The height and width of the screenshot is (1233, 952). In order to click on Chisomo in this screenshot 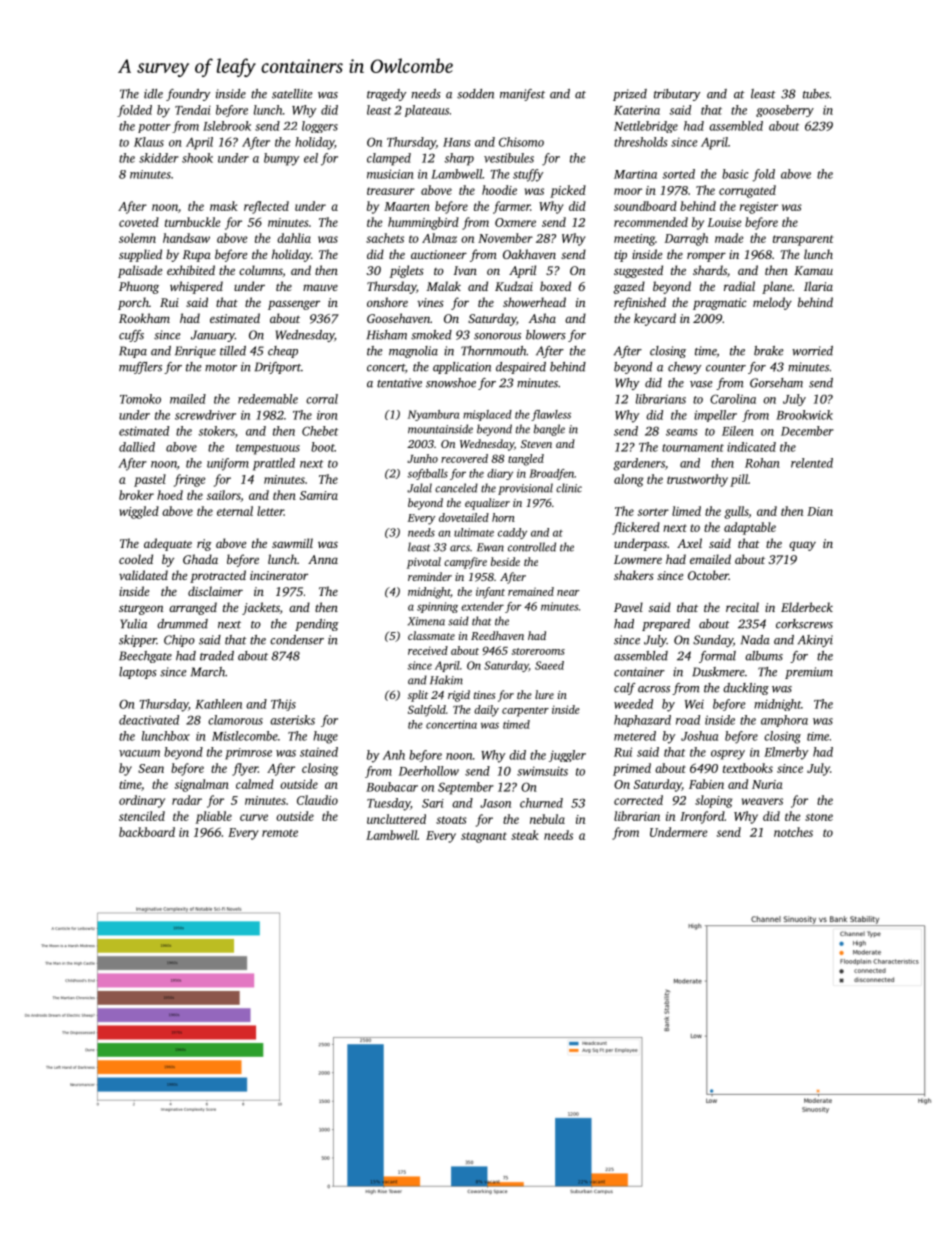, I will do `click(521, 142)`.
